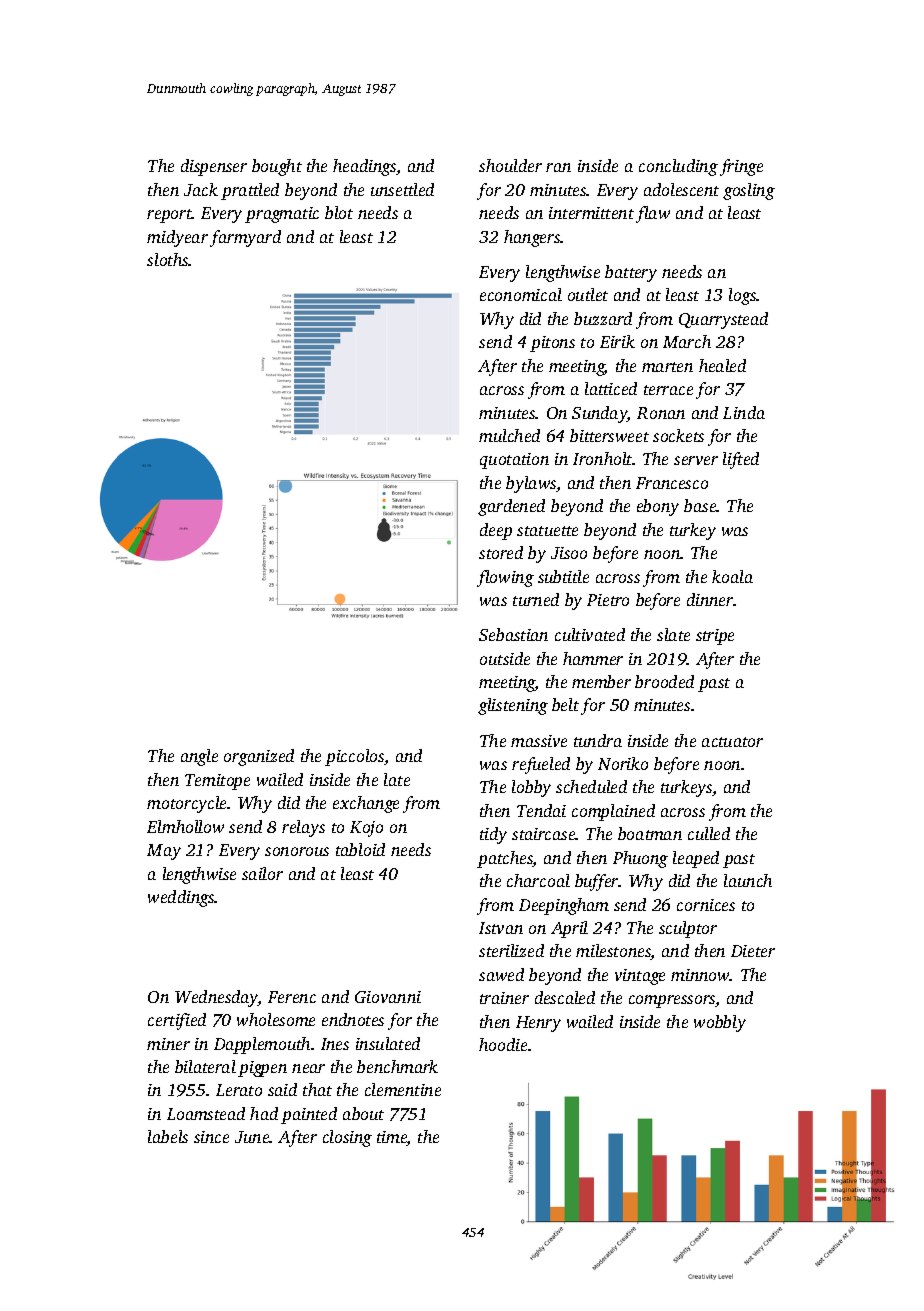  I want to click on hangers, so click(532, 238).
